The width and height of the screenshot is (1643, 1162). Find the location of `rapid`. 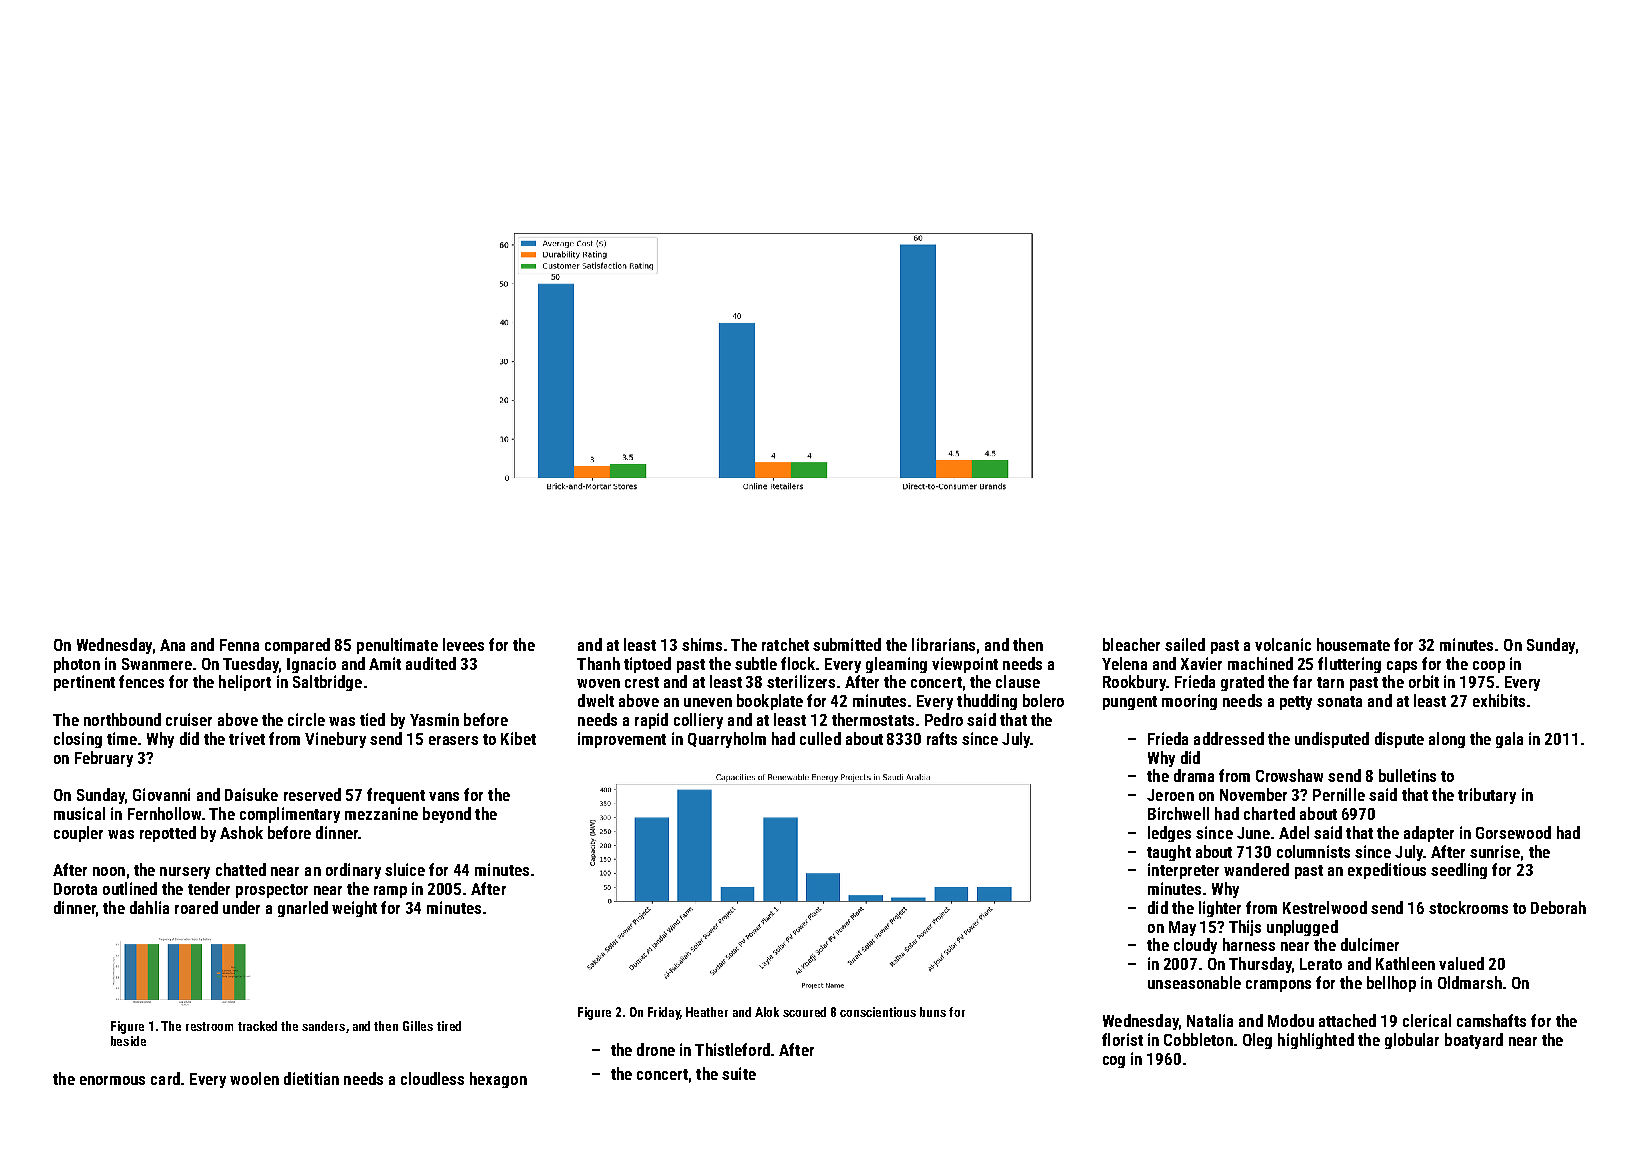

rapid is located at coordinates (651, 721).
